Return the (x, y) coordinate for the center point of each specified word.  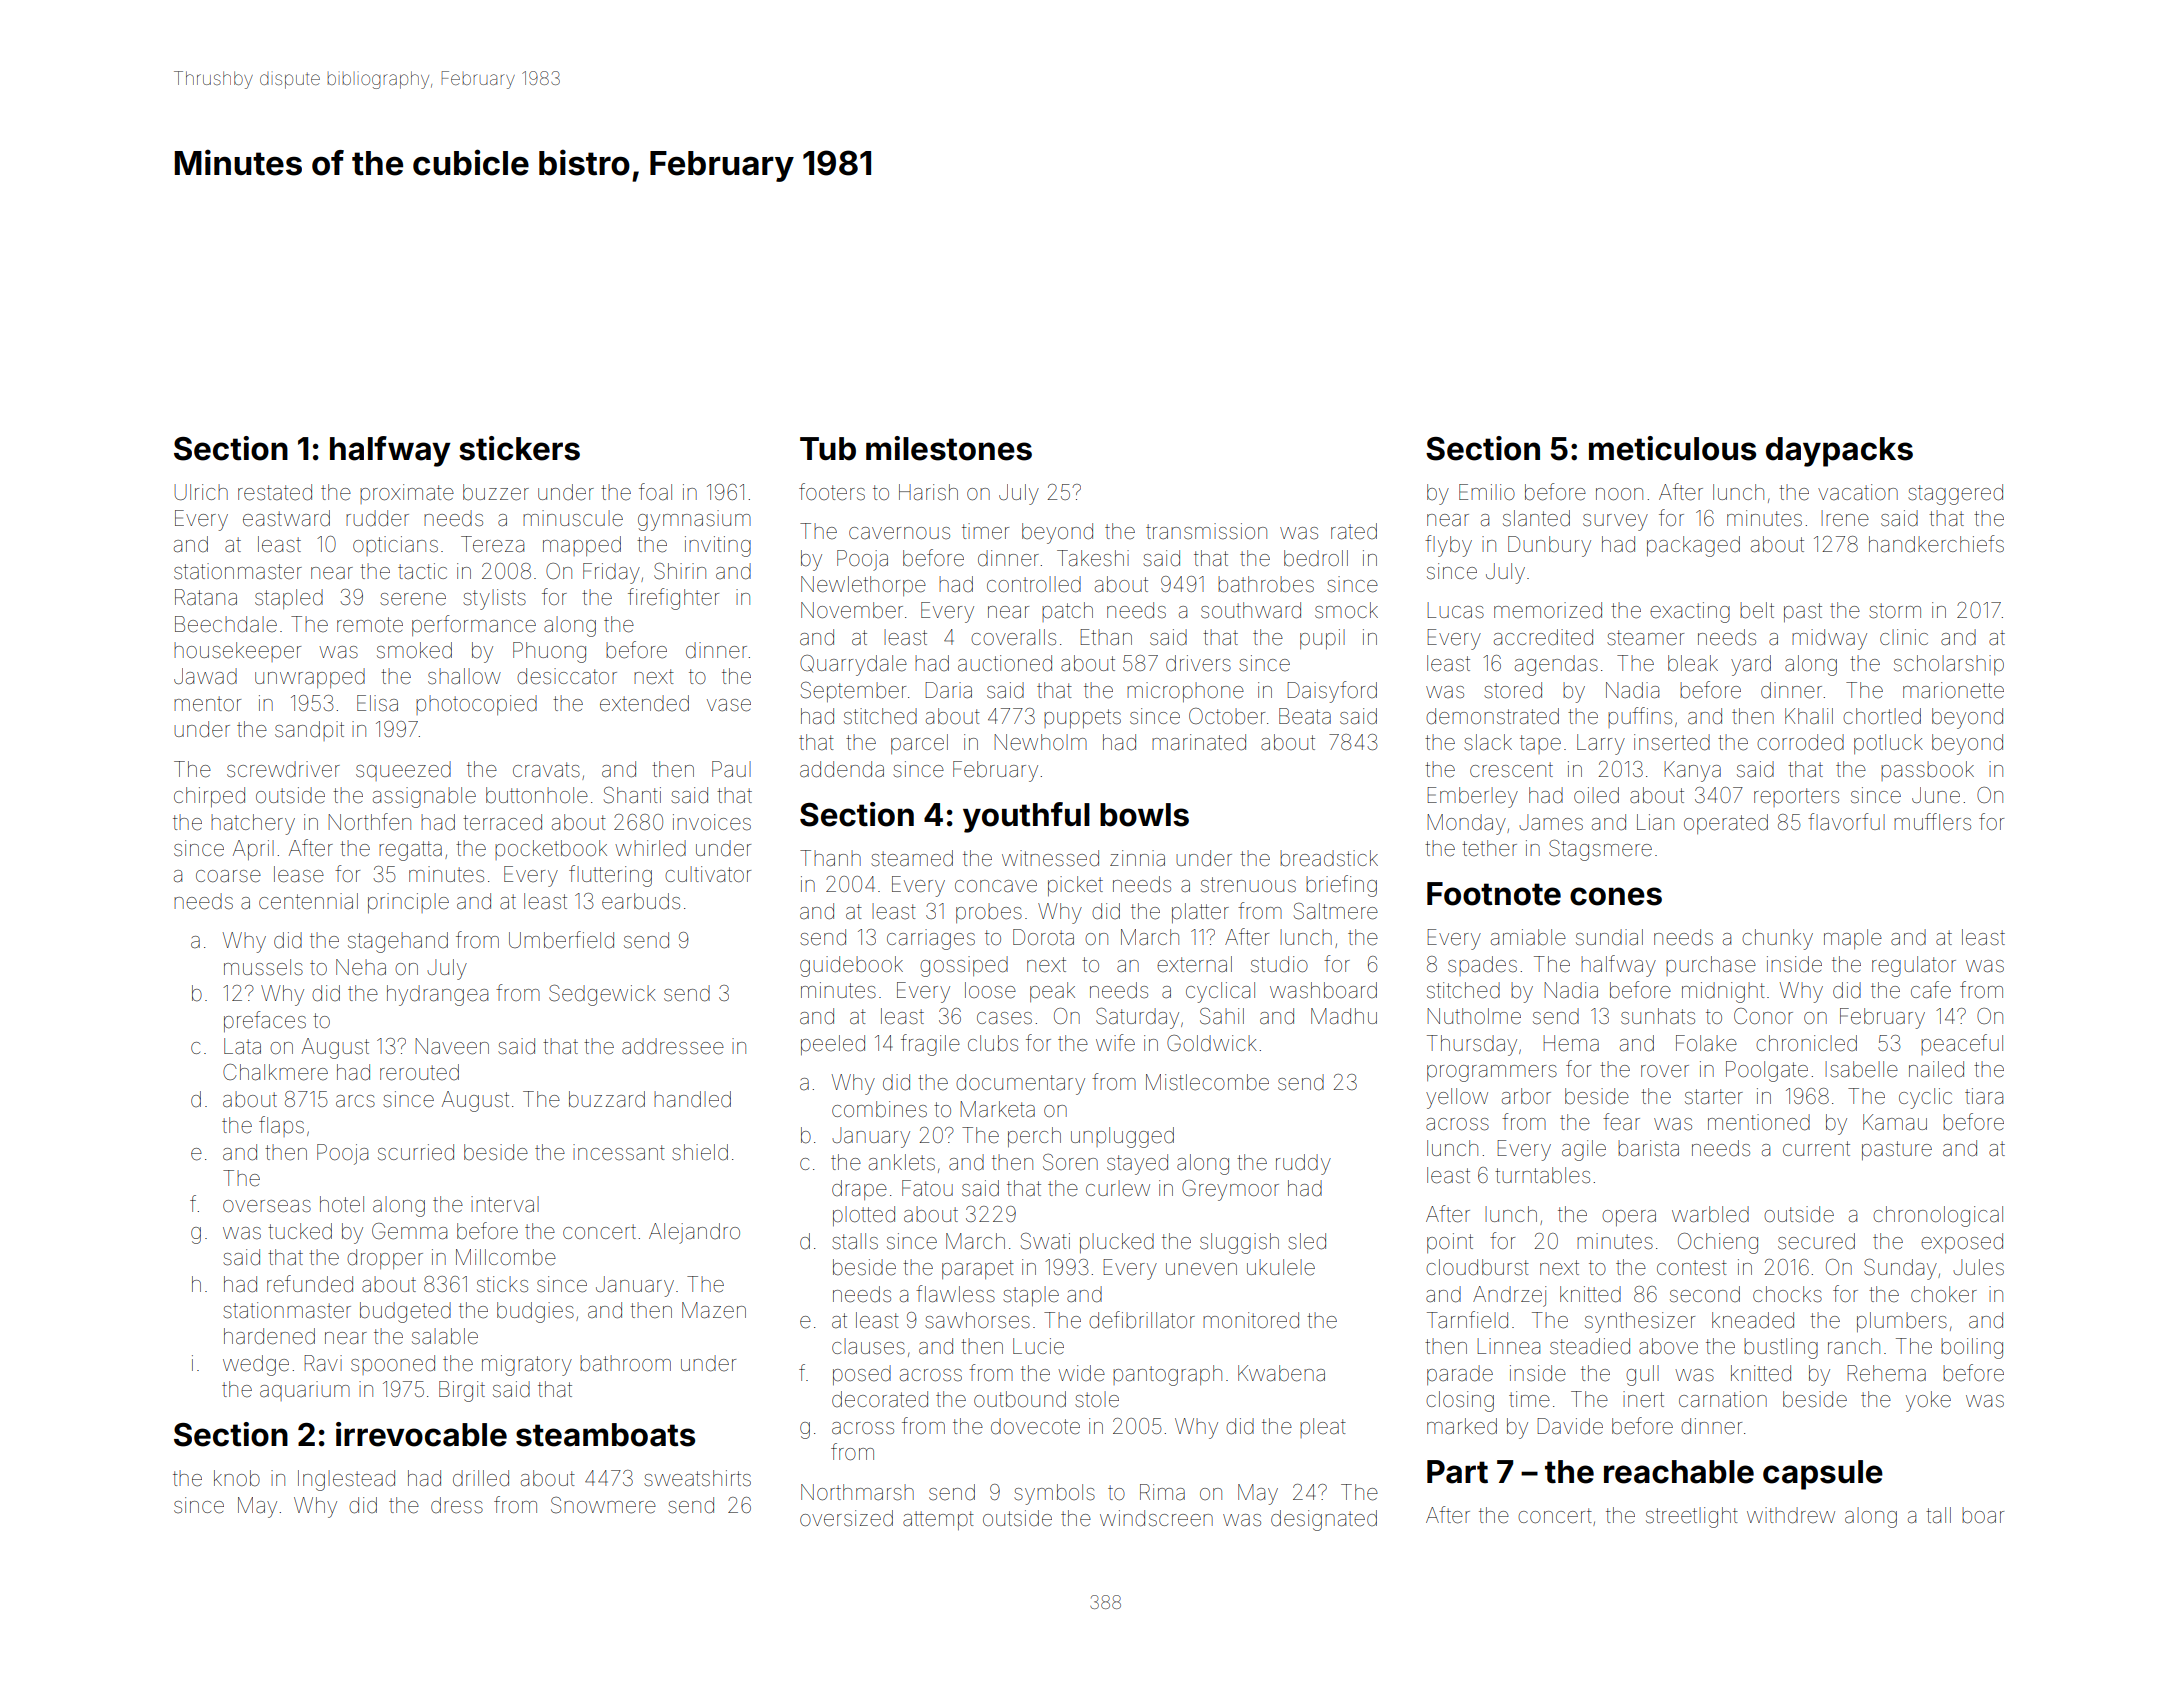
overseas (267, 1206)
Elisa (377, 703)
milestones (949, 448)
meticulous (1672, 448)
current (1816, 1149)
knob (237, 1478)
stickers (519, 448)
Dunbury (1549, 546)
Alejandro (694, 1233)
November (852, 610)
